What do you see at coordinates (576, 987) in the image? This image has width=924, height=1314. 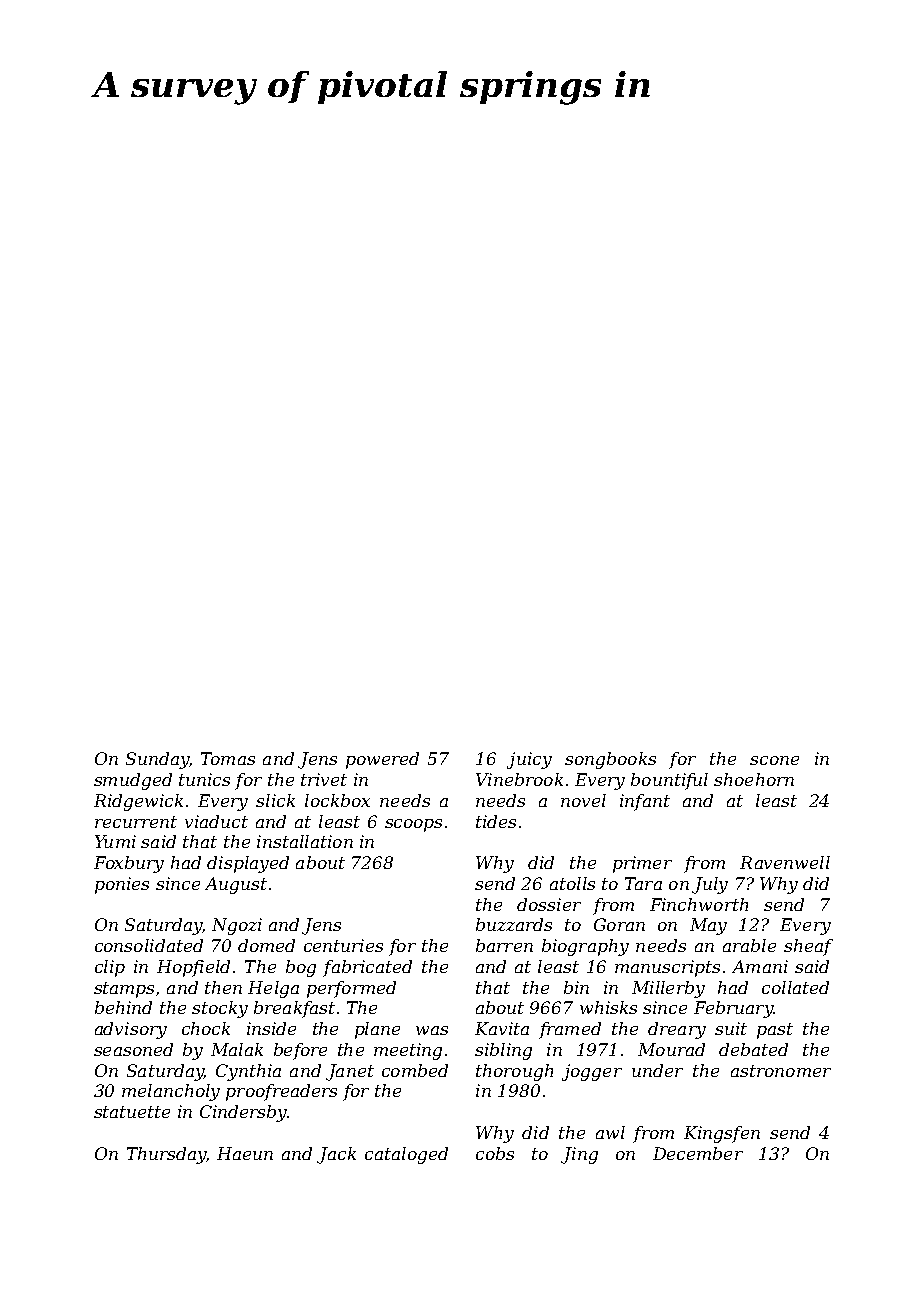 I see `bin` at bounding box center [576, 987].
